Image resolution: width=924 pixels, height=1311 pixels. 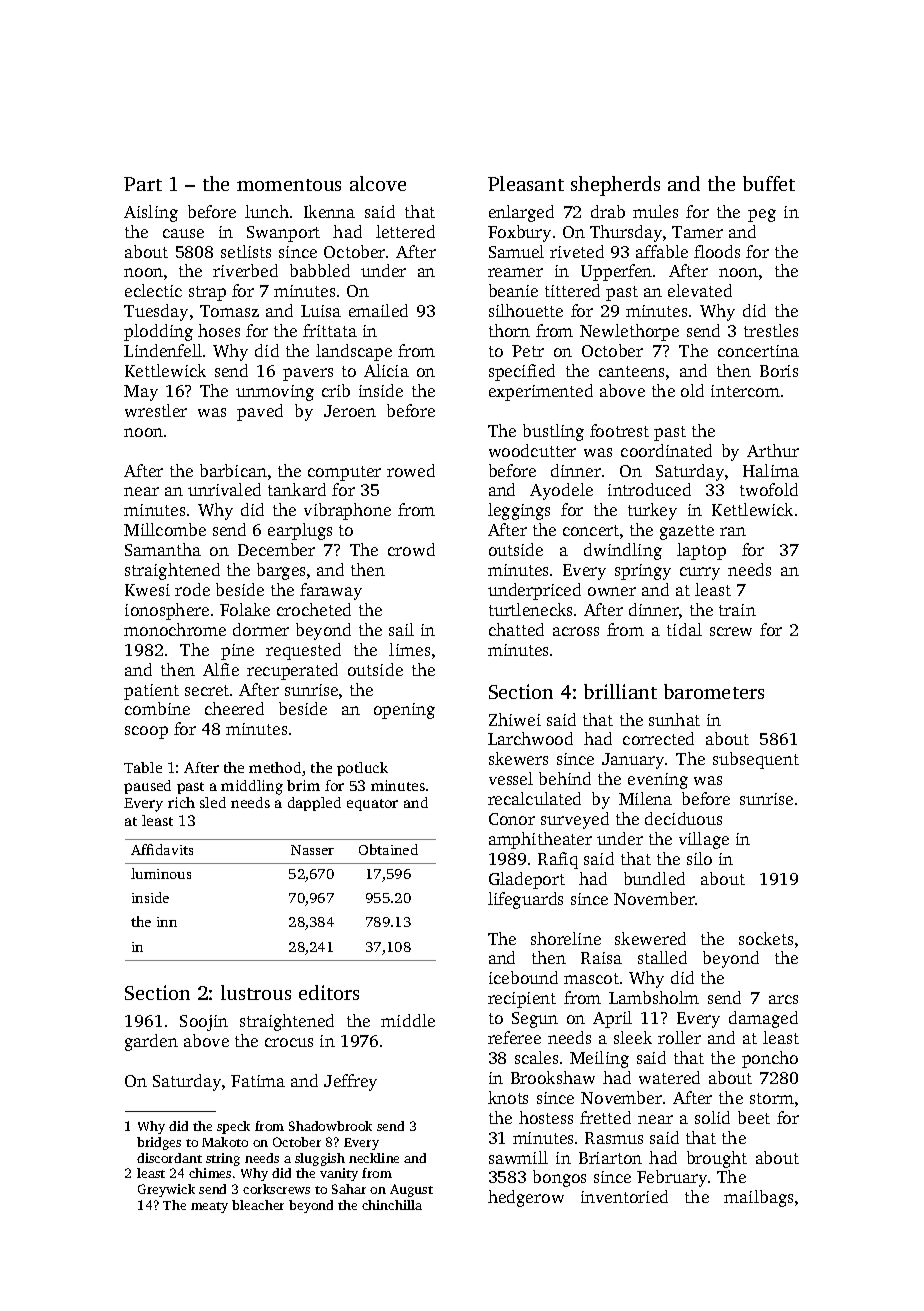 I want to click on intercom, so click(x=745, y=391).
